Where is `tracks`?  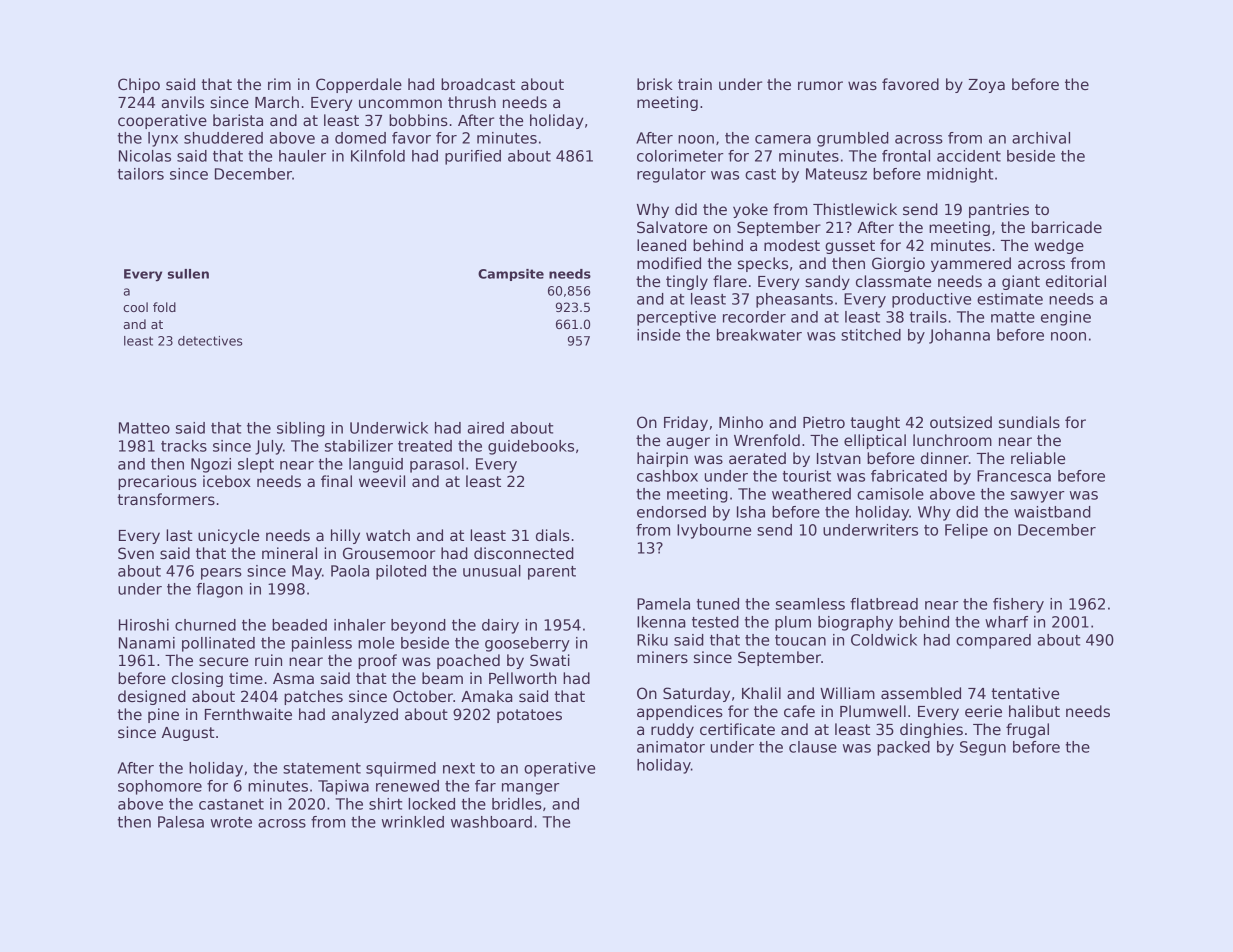 tracks is located at coordinates (184, 446).
